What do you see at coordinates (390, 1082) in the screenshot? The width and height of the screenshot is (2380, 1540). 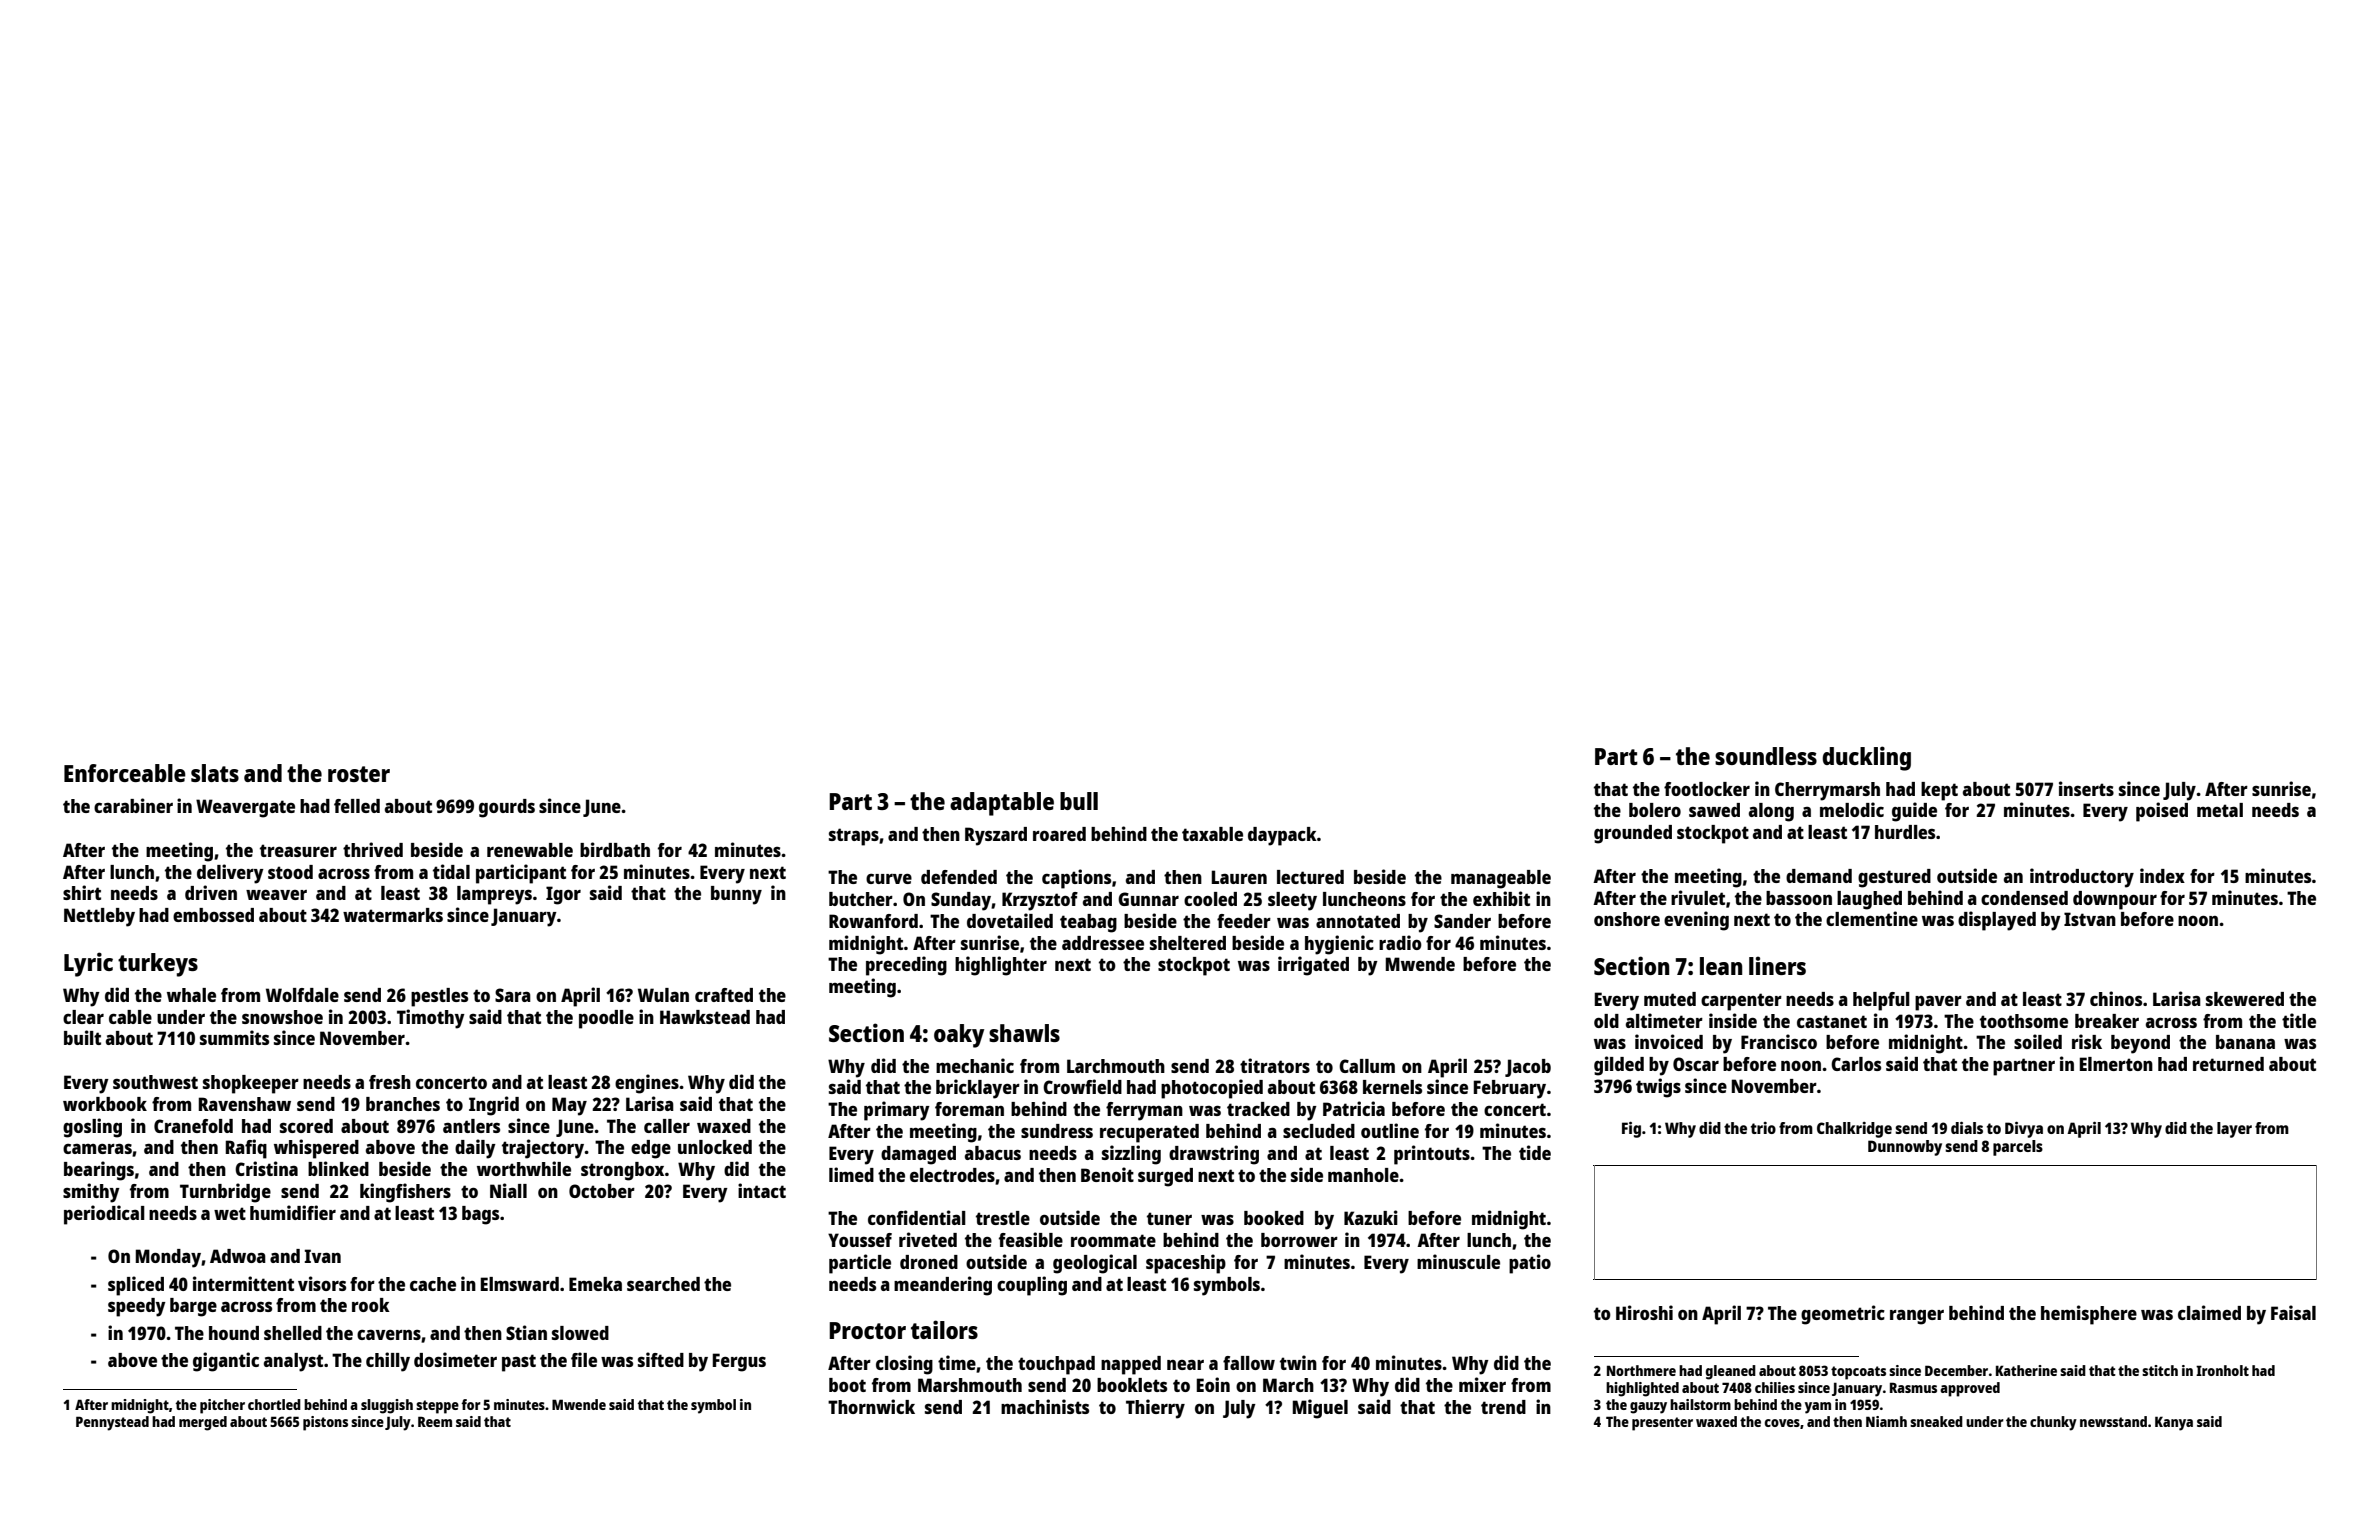 I see `fresh` at bounding box center [390, 1082].
